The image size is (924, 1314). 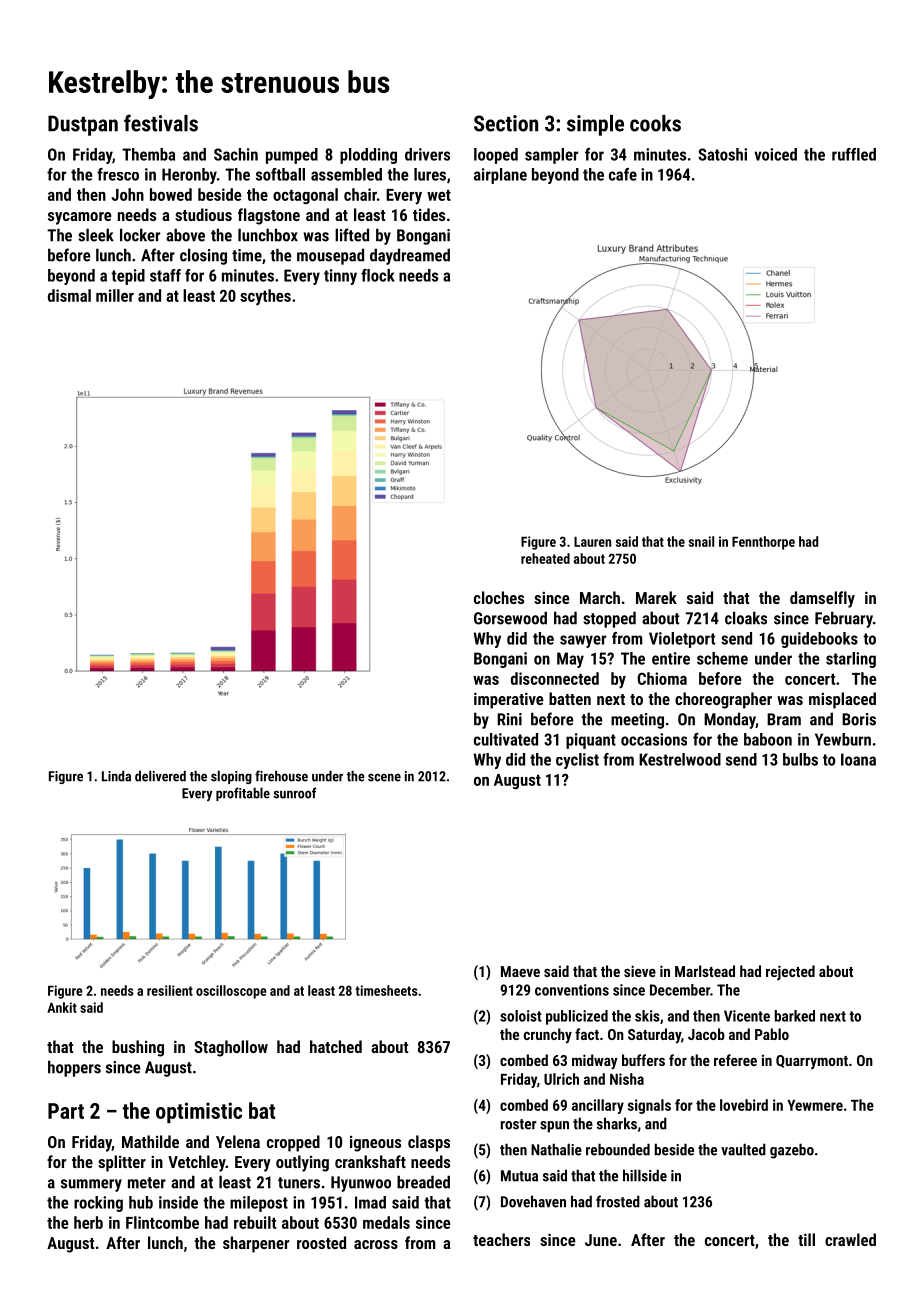 I want to click on ruffled, so click(x=854, y=154).
